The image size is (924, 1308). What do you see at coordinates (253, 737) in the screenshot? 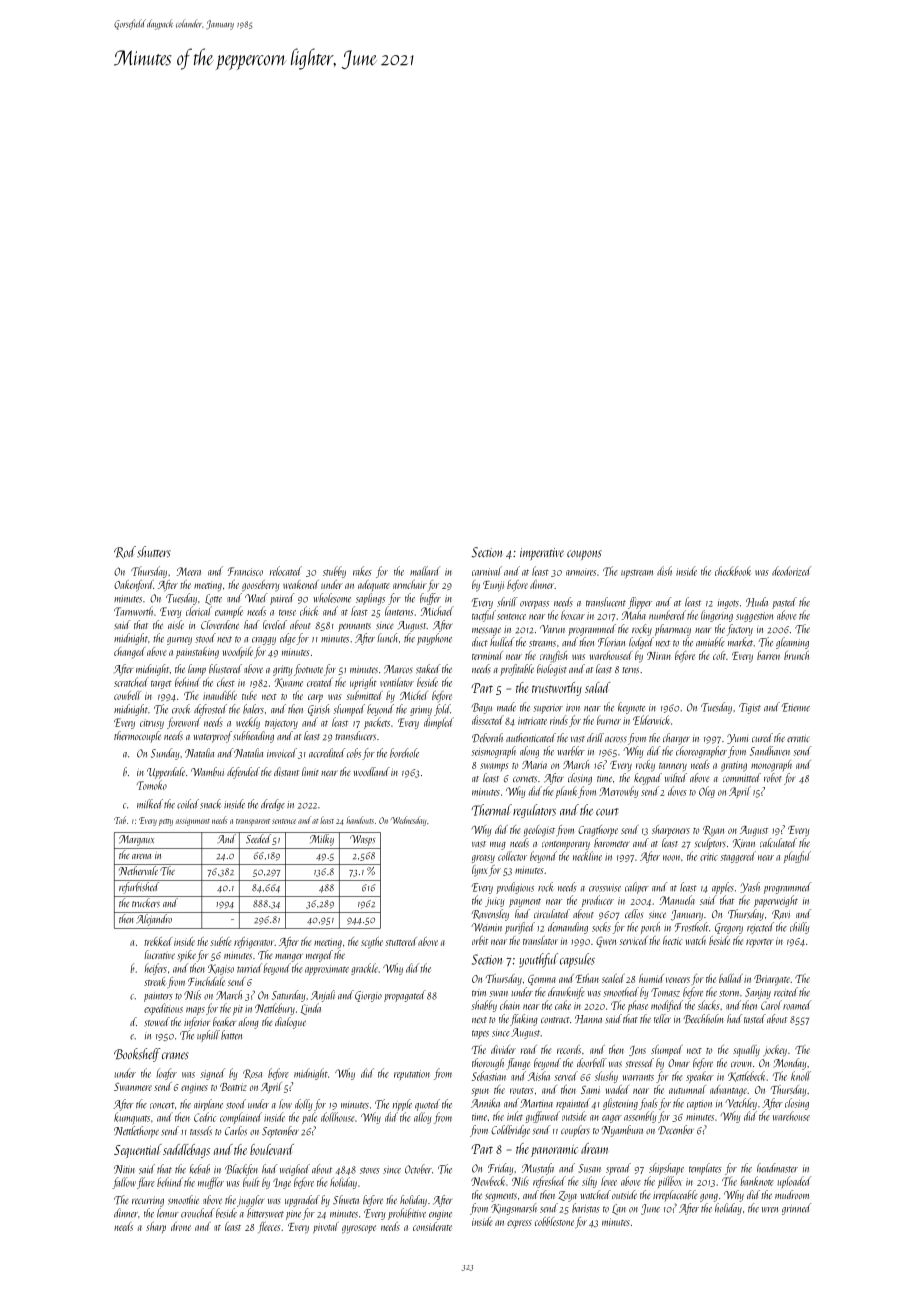
I see `subheading` at bounding box center [253, 737].
